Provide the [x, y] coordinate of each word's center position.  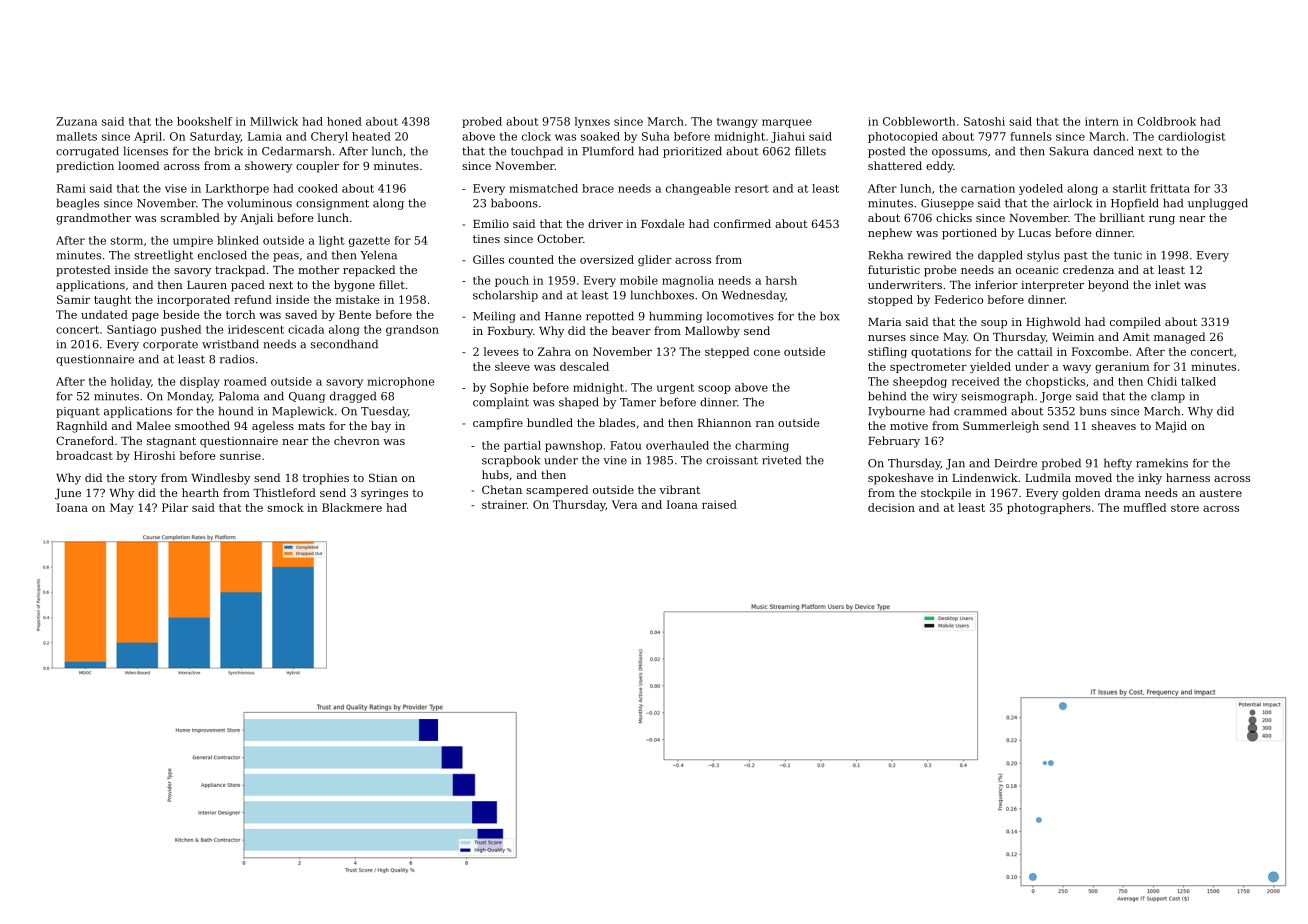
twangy [737, 123]
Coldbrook [1166, 121]
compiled [1135, 323]
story [143, 479]
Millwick [274, 121]
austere [1221, 493]
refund [253, 299]
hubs [495, 474]
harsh [781, 280]
